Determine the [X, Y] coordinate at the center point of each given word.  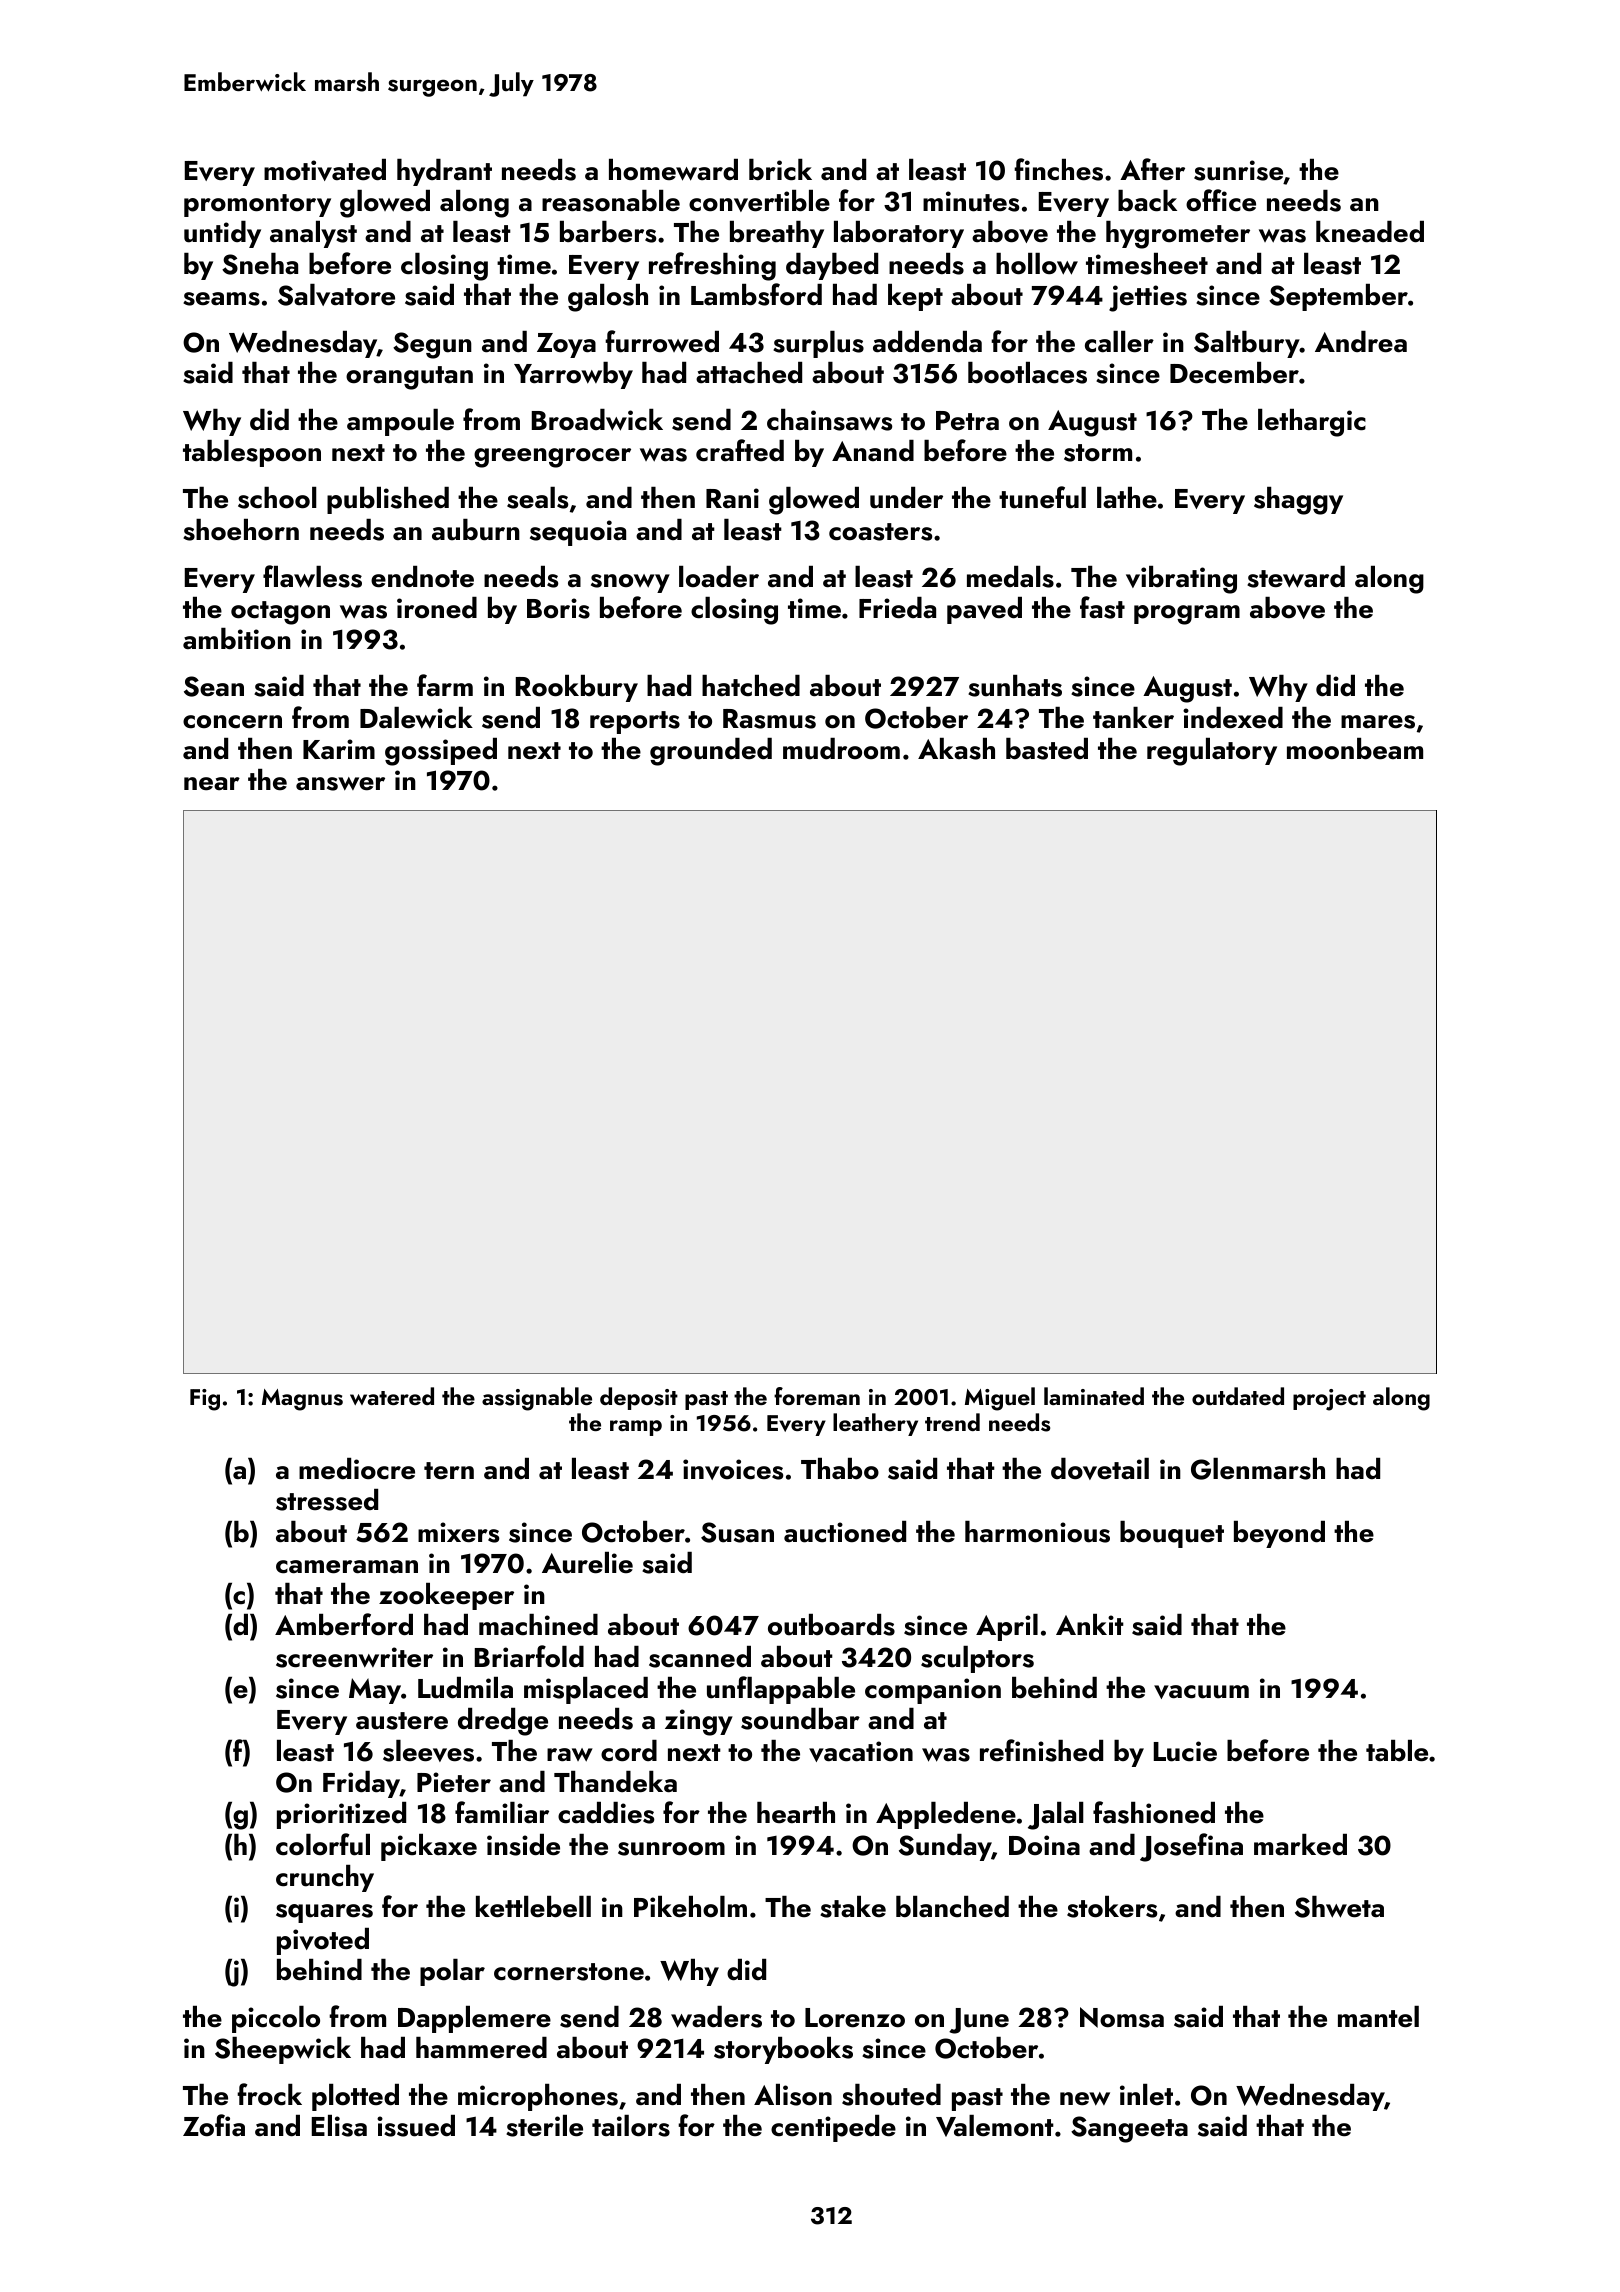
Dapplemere [474, 2019]
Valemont [995, 2126]
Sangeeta [1129, 2129]
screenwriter [354, 1657]
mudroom [841, 749]
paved [984, 610]
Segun [432, 345]
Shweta [1339, 1907]
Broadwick [597, 420]
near [212, 784]
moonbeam [1355, 749]
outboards [831, 1625]
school [277, 498]
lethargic [1312, 423]
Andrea [1361, 342]
